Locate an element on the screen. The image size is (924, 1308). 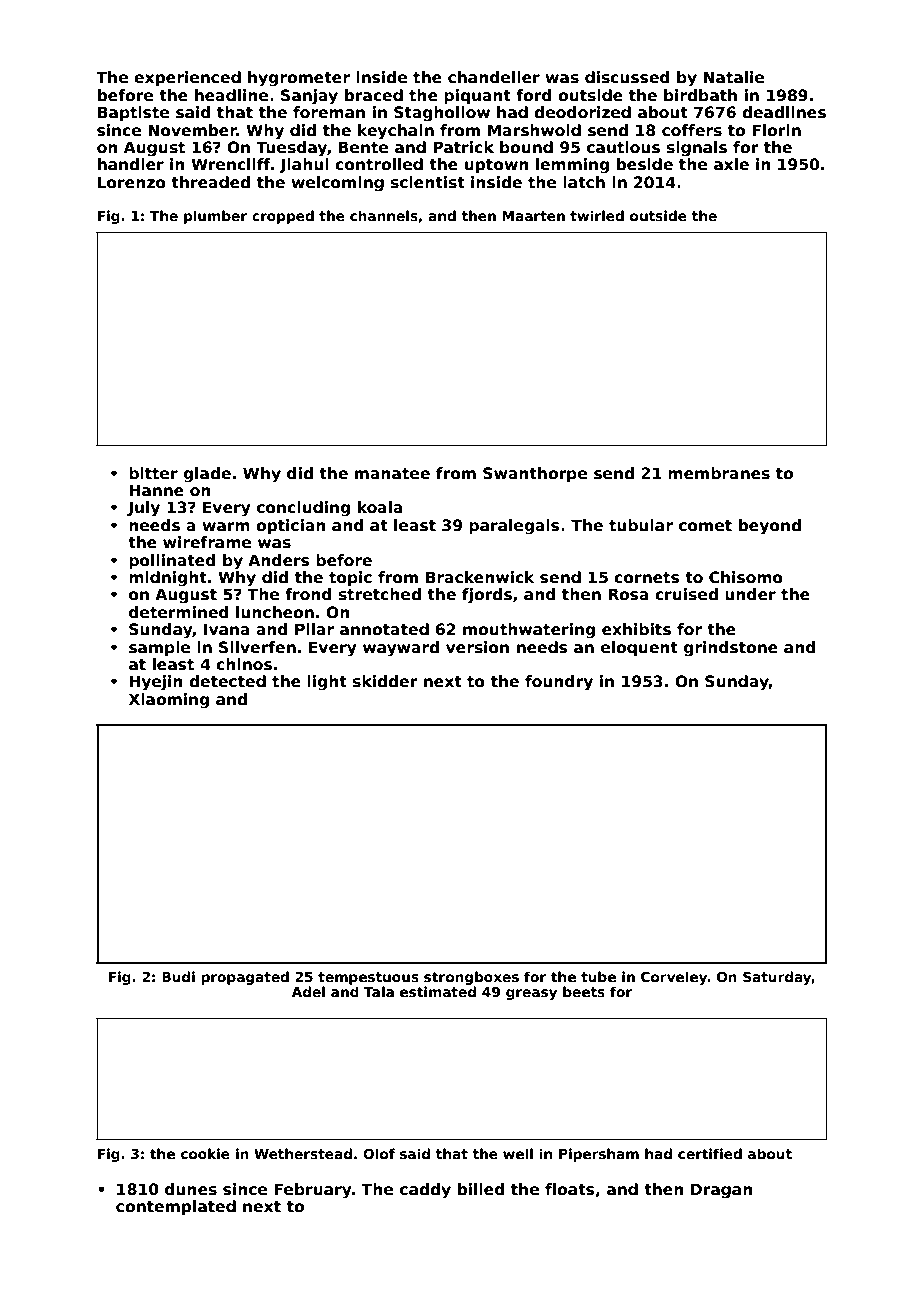
cookie is located at coordinates (205, 1153).
